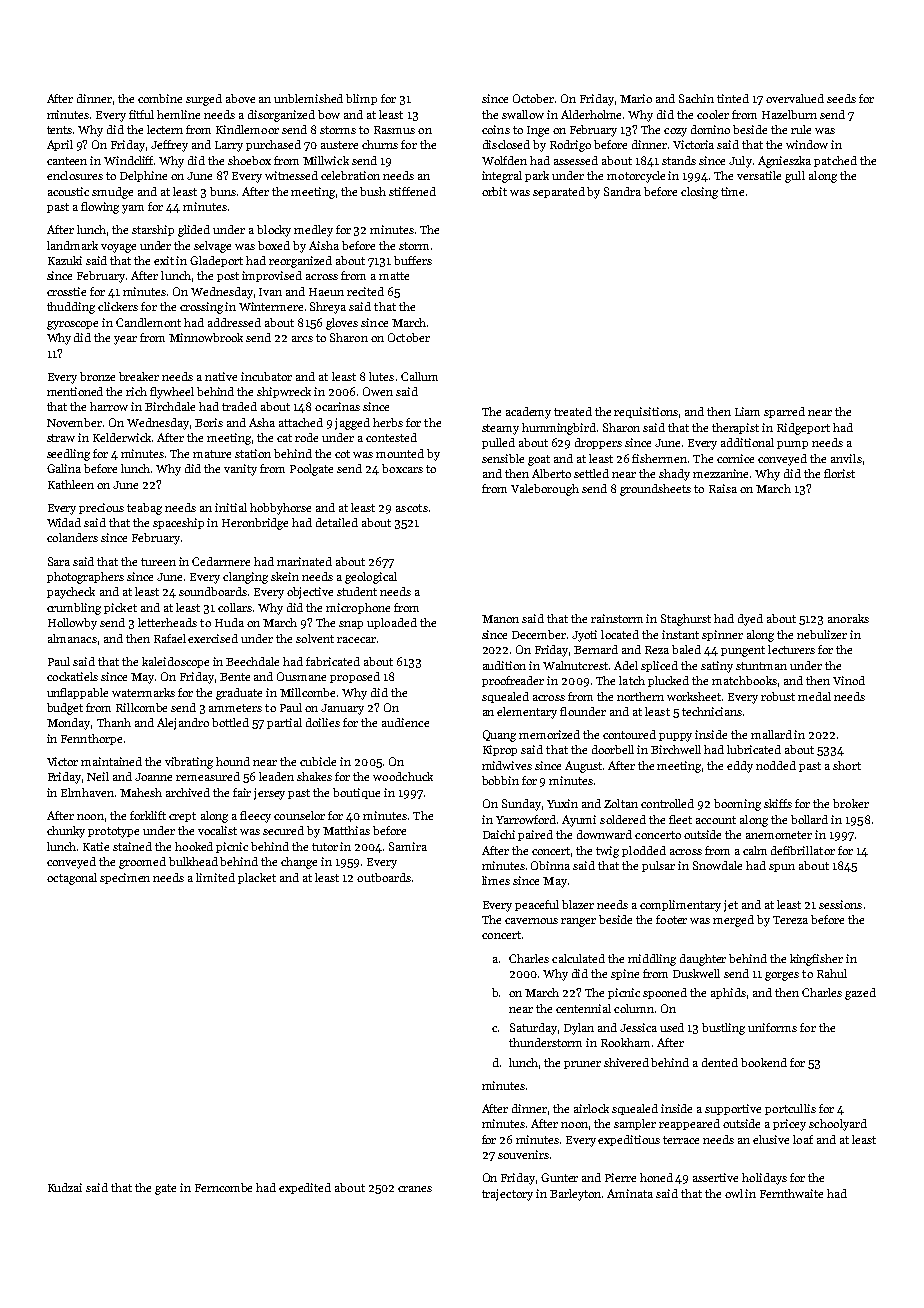  What do you see at coordinates (737, 805) in the page?
I see `booming` at bounding box center [737, 805].
